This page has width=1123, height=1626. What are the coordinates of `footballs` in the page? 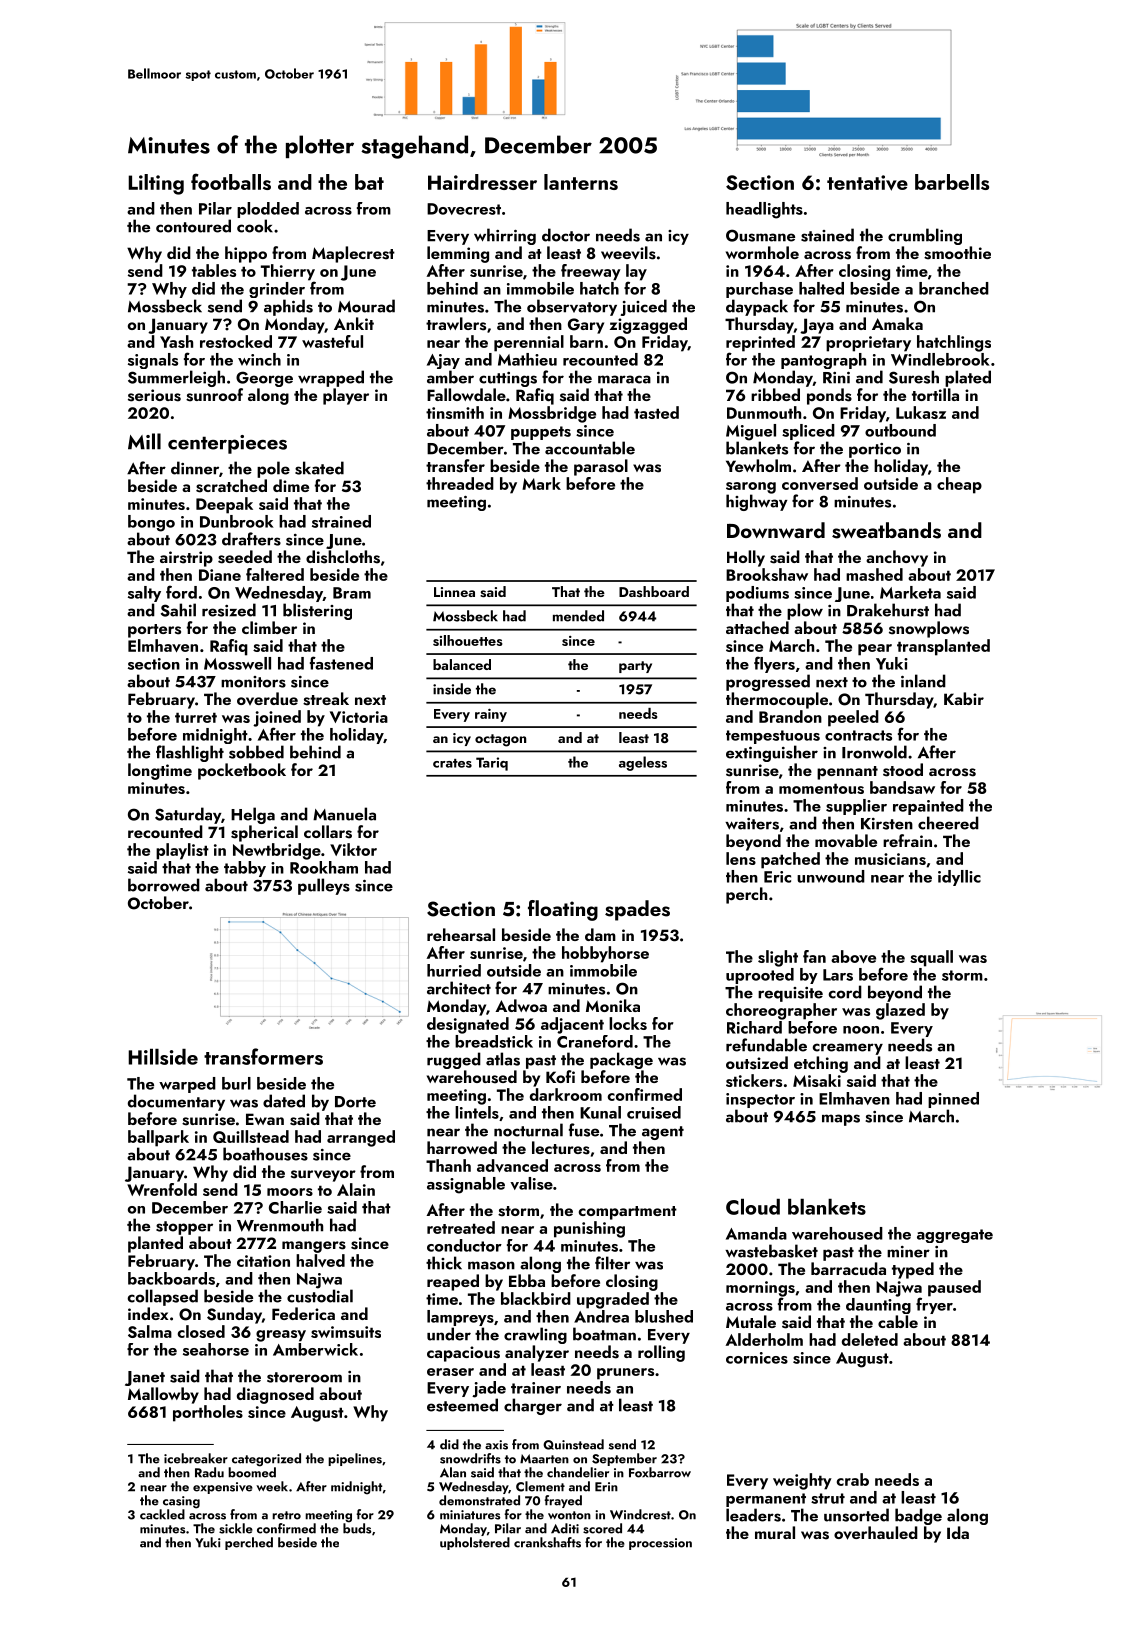 It's located at (231, 181).
